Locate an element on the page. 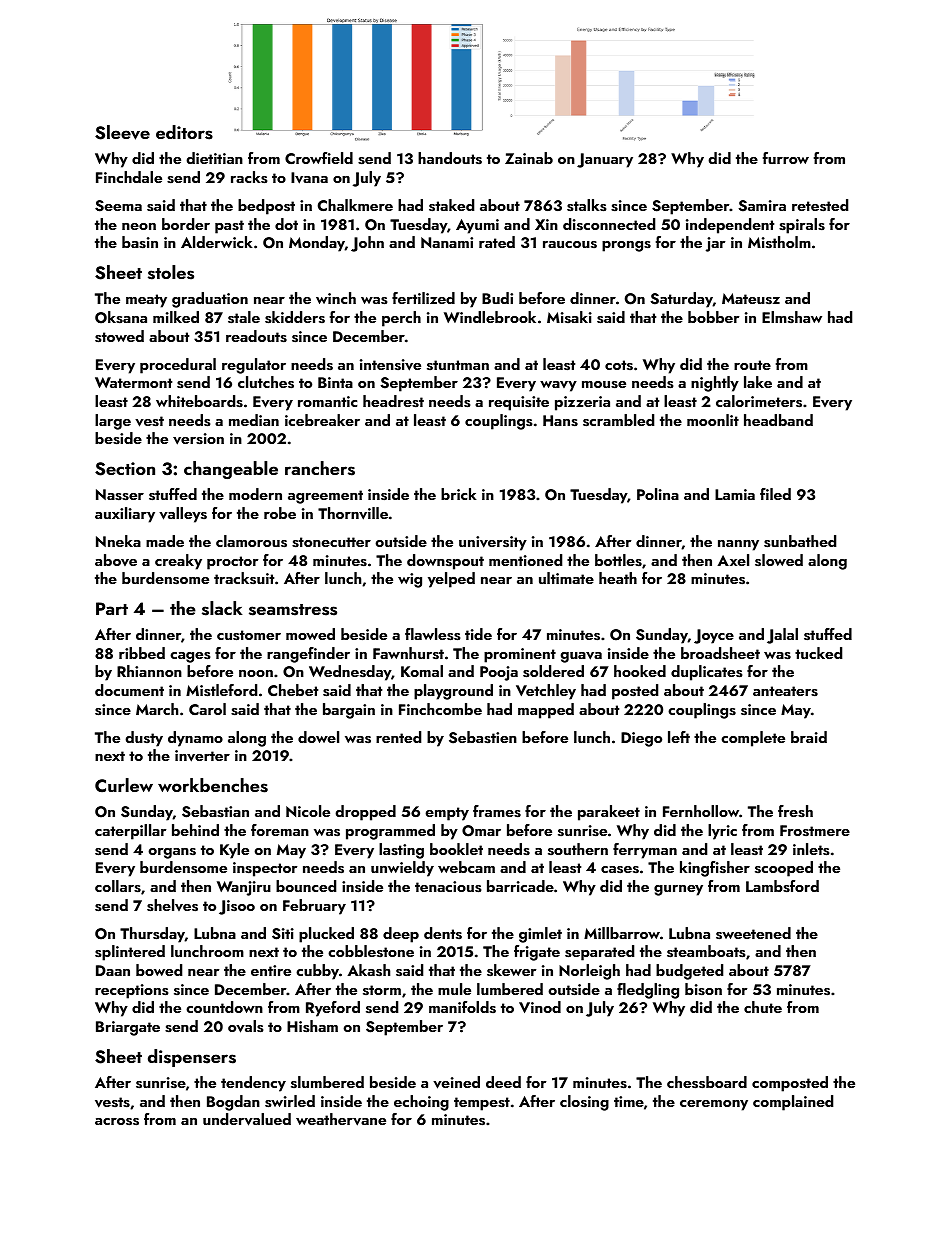 The width and height of the page is (952, 1233). furrow is located at coordinates (786, 158).
